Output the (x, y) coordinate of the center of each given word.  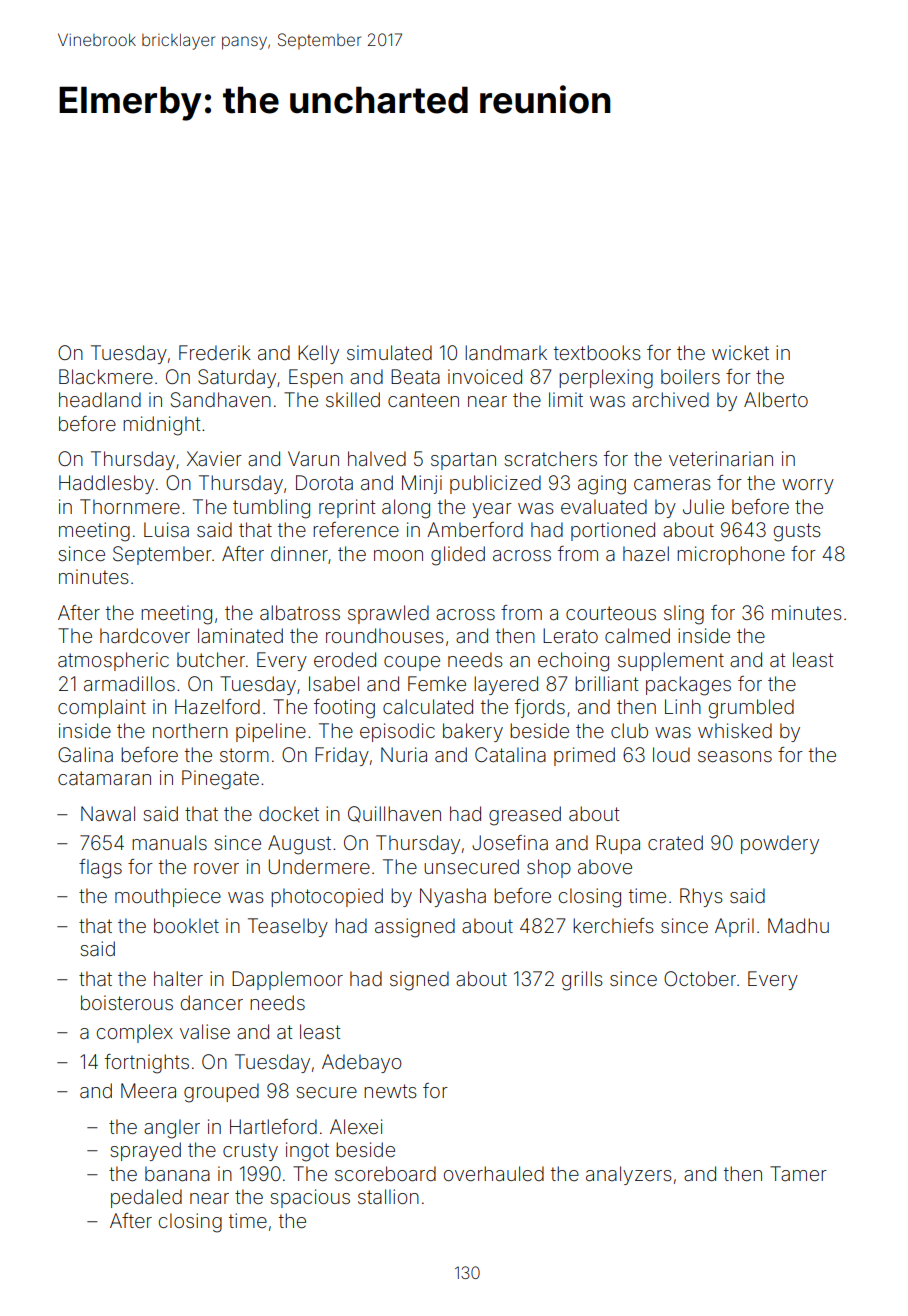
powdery (780, 844)
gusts (797, 532)
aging (602, 485)
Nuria (404, 754)
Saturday (237, 378)
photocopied (327, 897)
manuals (169, 842)
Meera (148, 1090)
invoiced (485, 376)
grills (582, 981)
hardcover (145, 635)
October (700, 978)
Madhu (798, 925)
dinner (299, 553)
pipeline (271, 732)
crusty (250, 1152)
